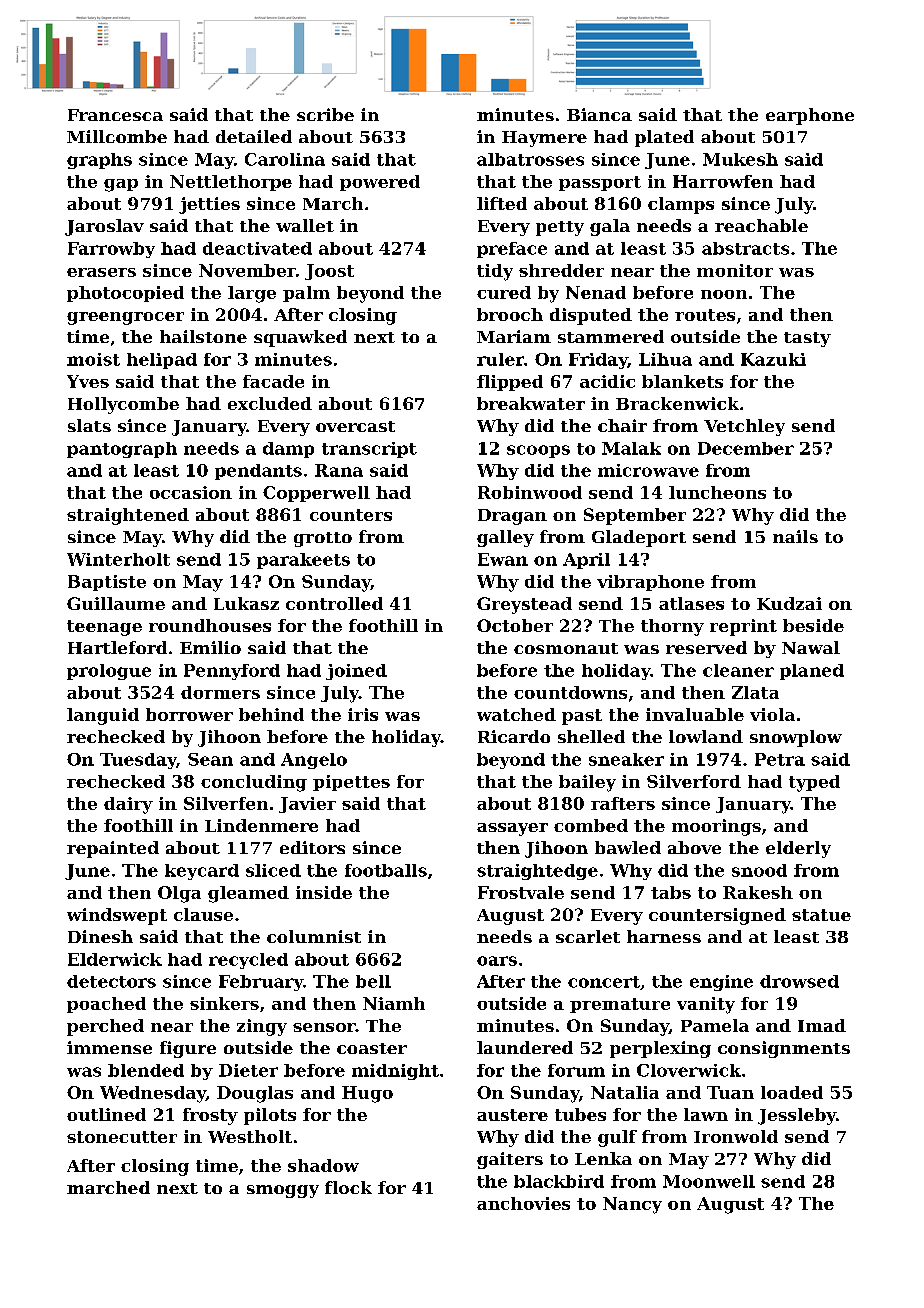 The width and height of the screenshot is (924, 1308). I want to click on austere, so click(512, 1115).
